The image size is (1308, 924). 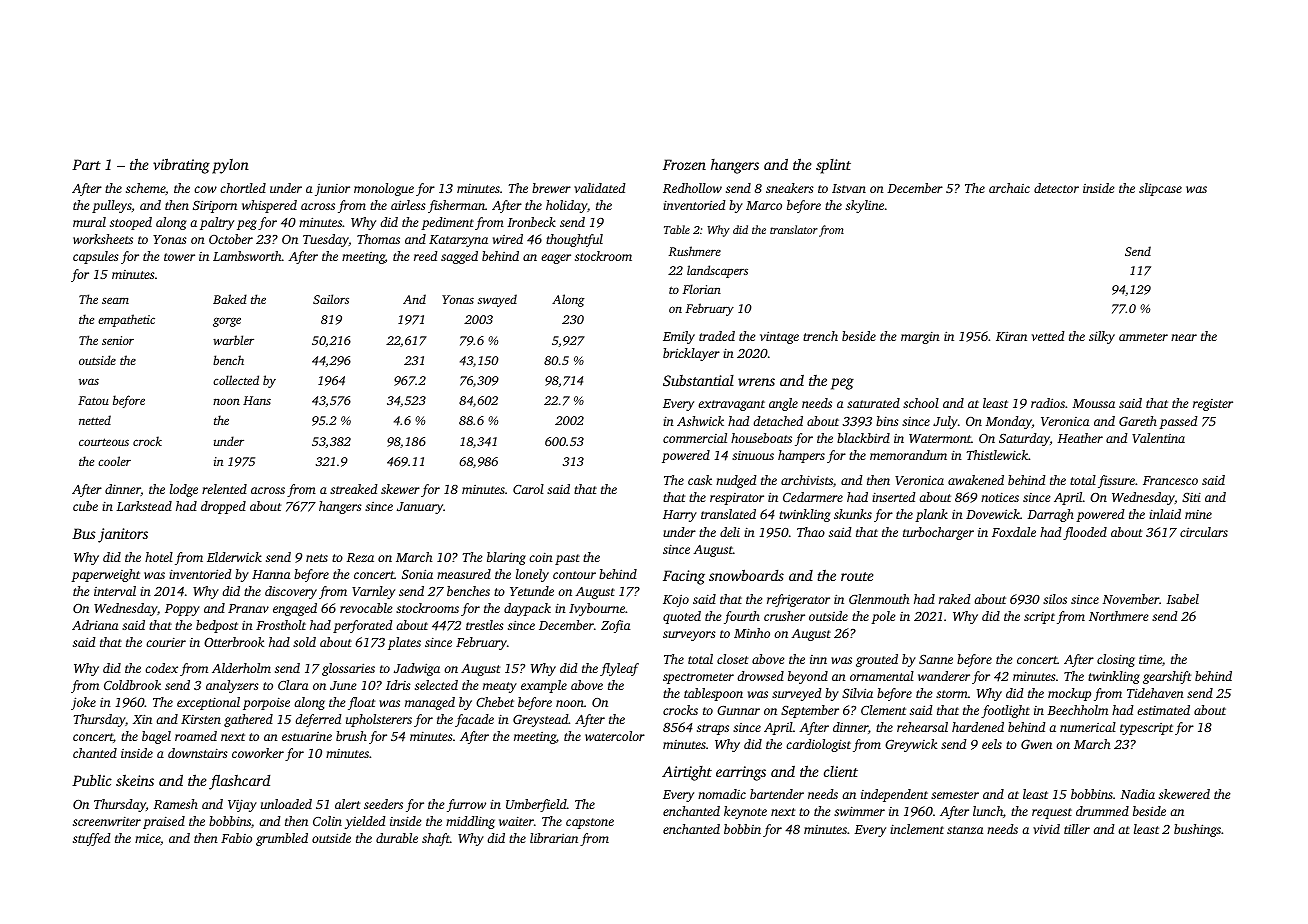 I want to click on Substantial, so click(x=698, y=380).
